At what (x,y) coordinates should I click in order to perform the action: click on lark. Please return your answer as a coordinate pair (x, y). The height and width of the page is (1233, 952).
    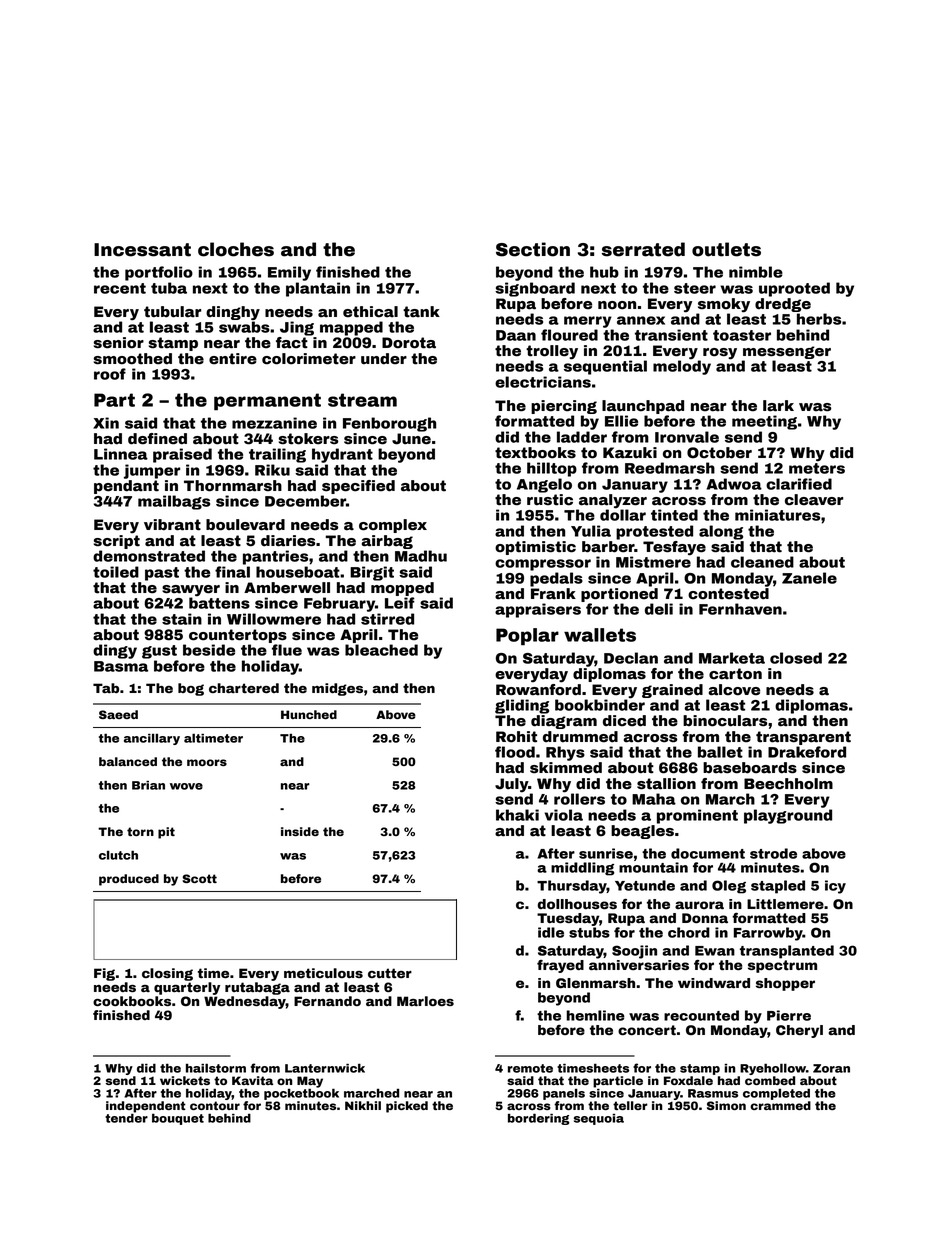
    Looking at the image, I should click on (778, 406).
